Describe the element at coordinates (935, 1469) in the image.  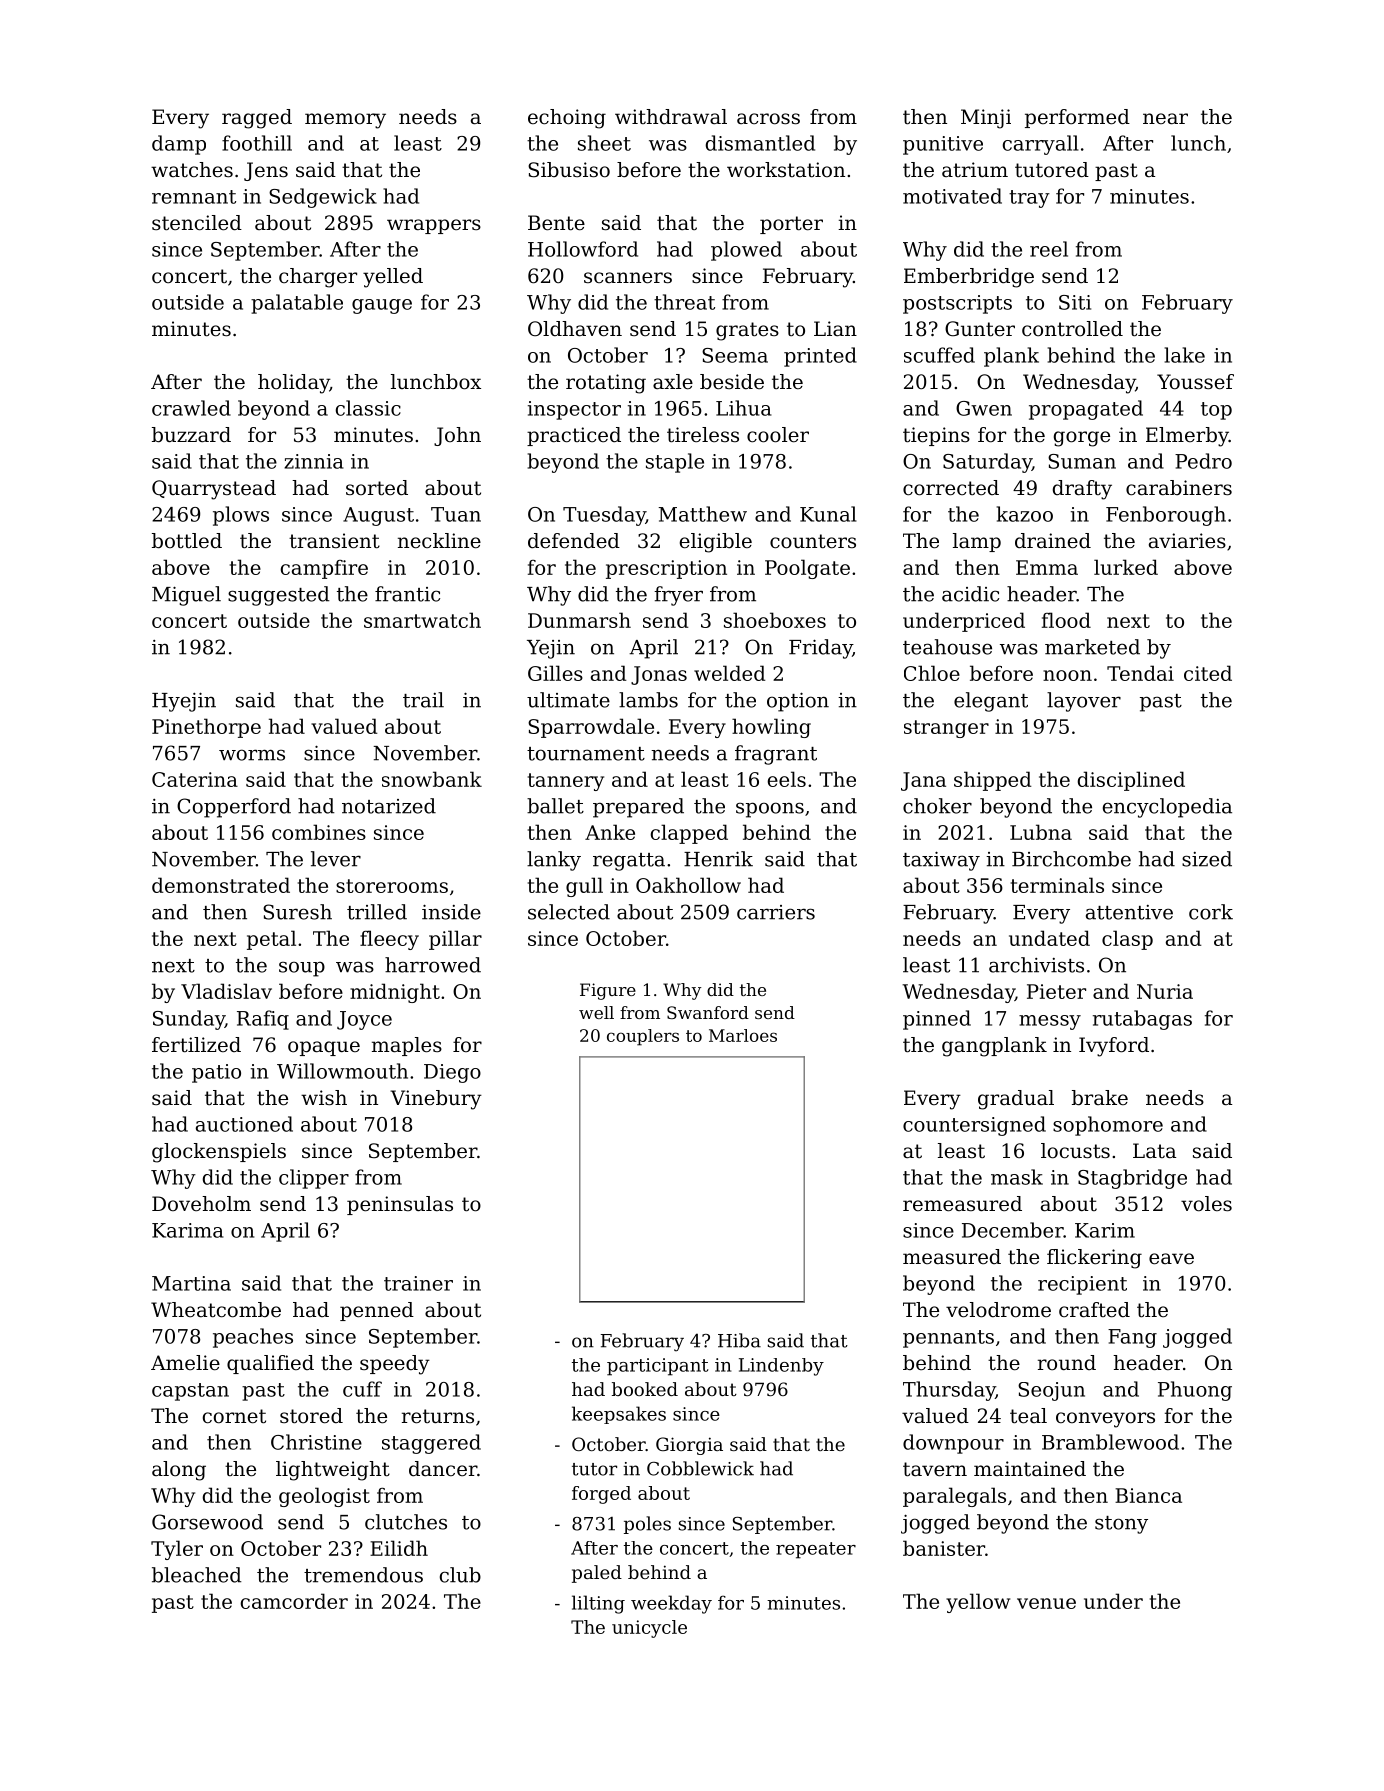
I see `tavern` at that location.
